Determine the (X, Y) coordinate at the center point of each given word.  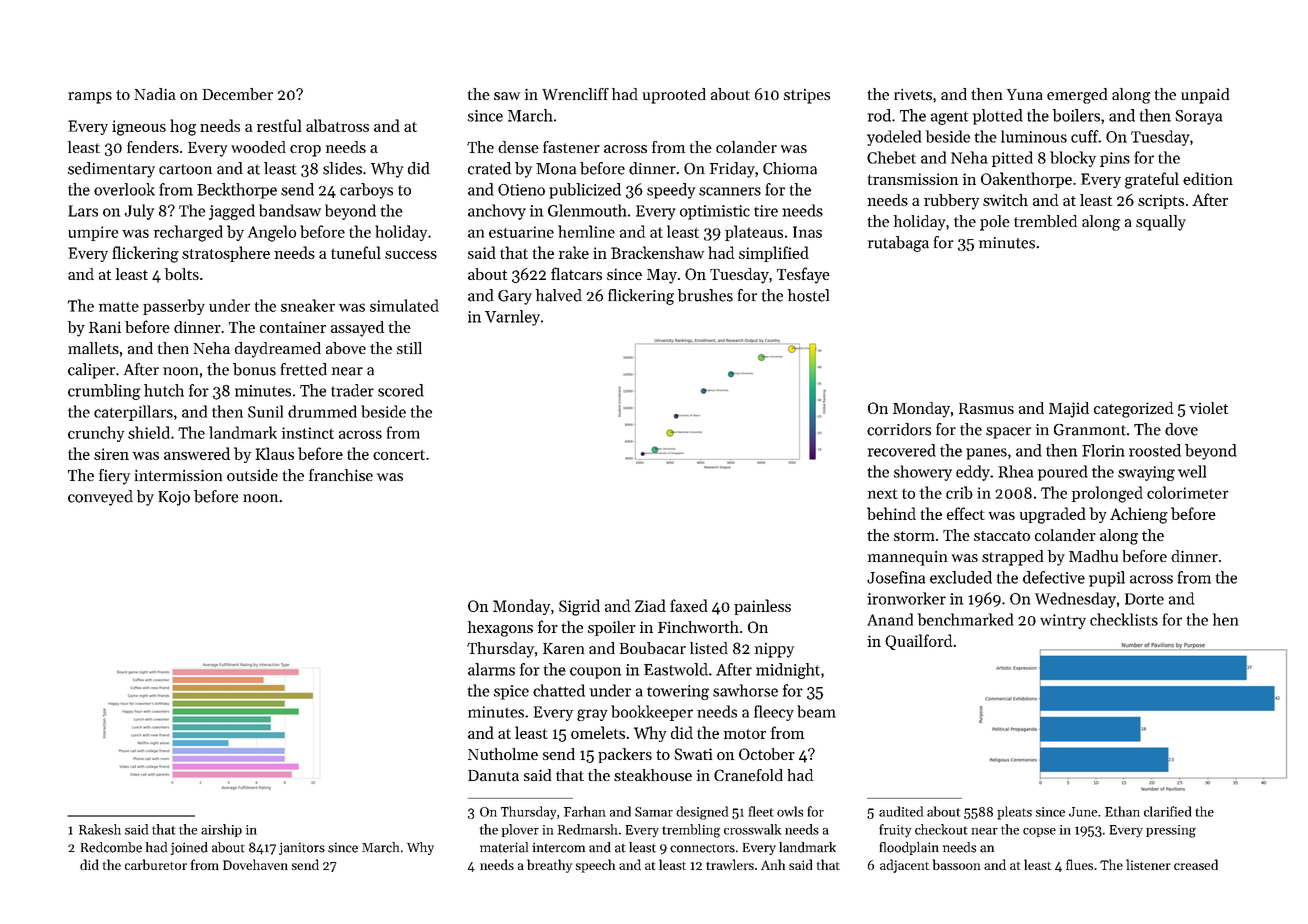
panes (986, 454)
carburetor (156, 864)
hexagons (500, 629)
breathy (549, 866)
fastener (571, 147)
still (409, 348)
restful (279, 125)
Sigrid (579, 607)
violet (1208, 408)
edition (1208, 178)
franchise (341, 475)
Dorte (1144, 599)
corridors (899, 429)
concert (399, 455)
